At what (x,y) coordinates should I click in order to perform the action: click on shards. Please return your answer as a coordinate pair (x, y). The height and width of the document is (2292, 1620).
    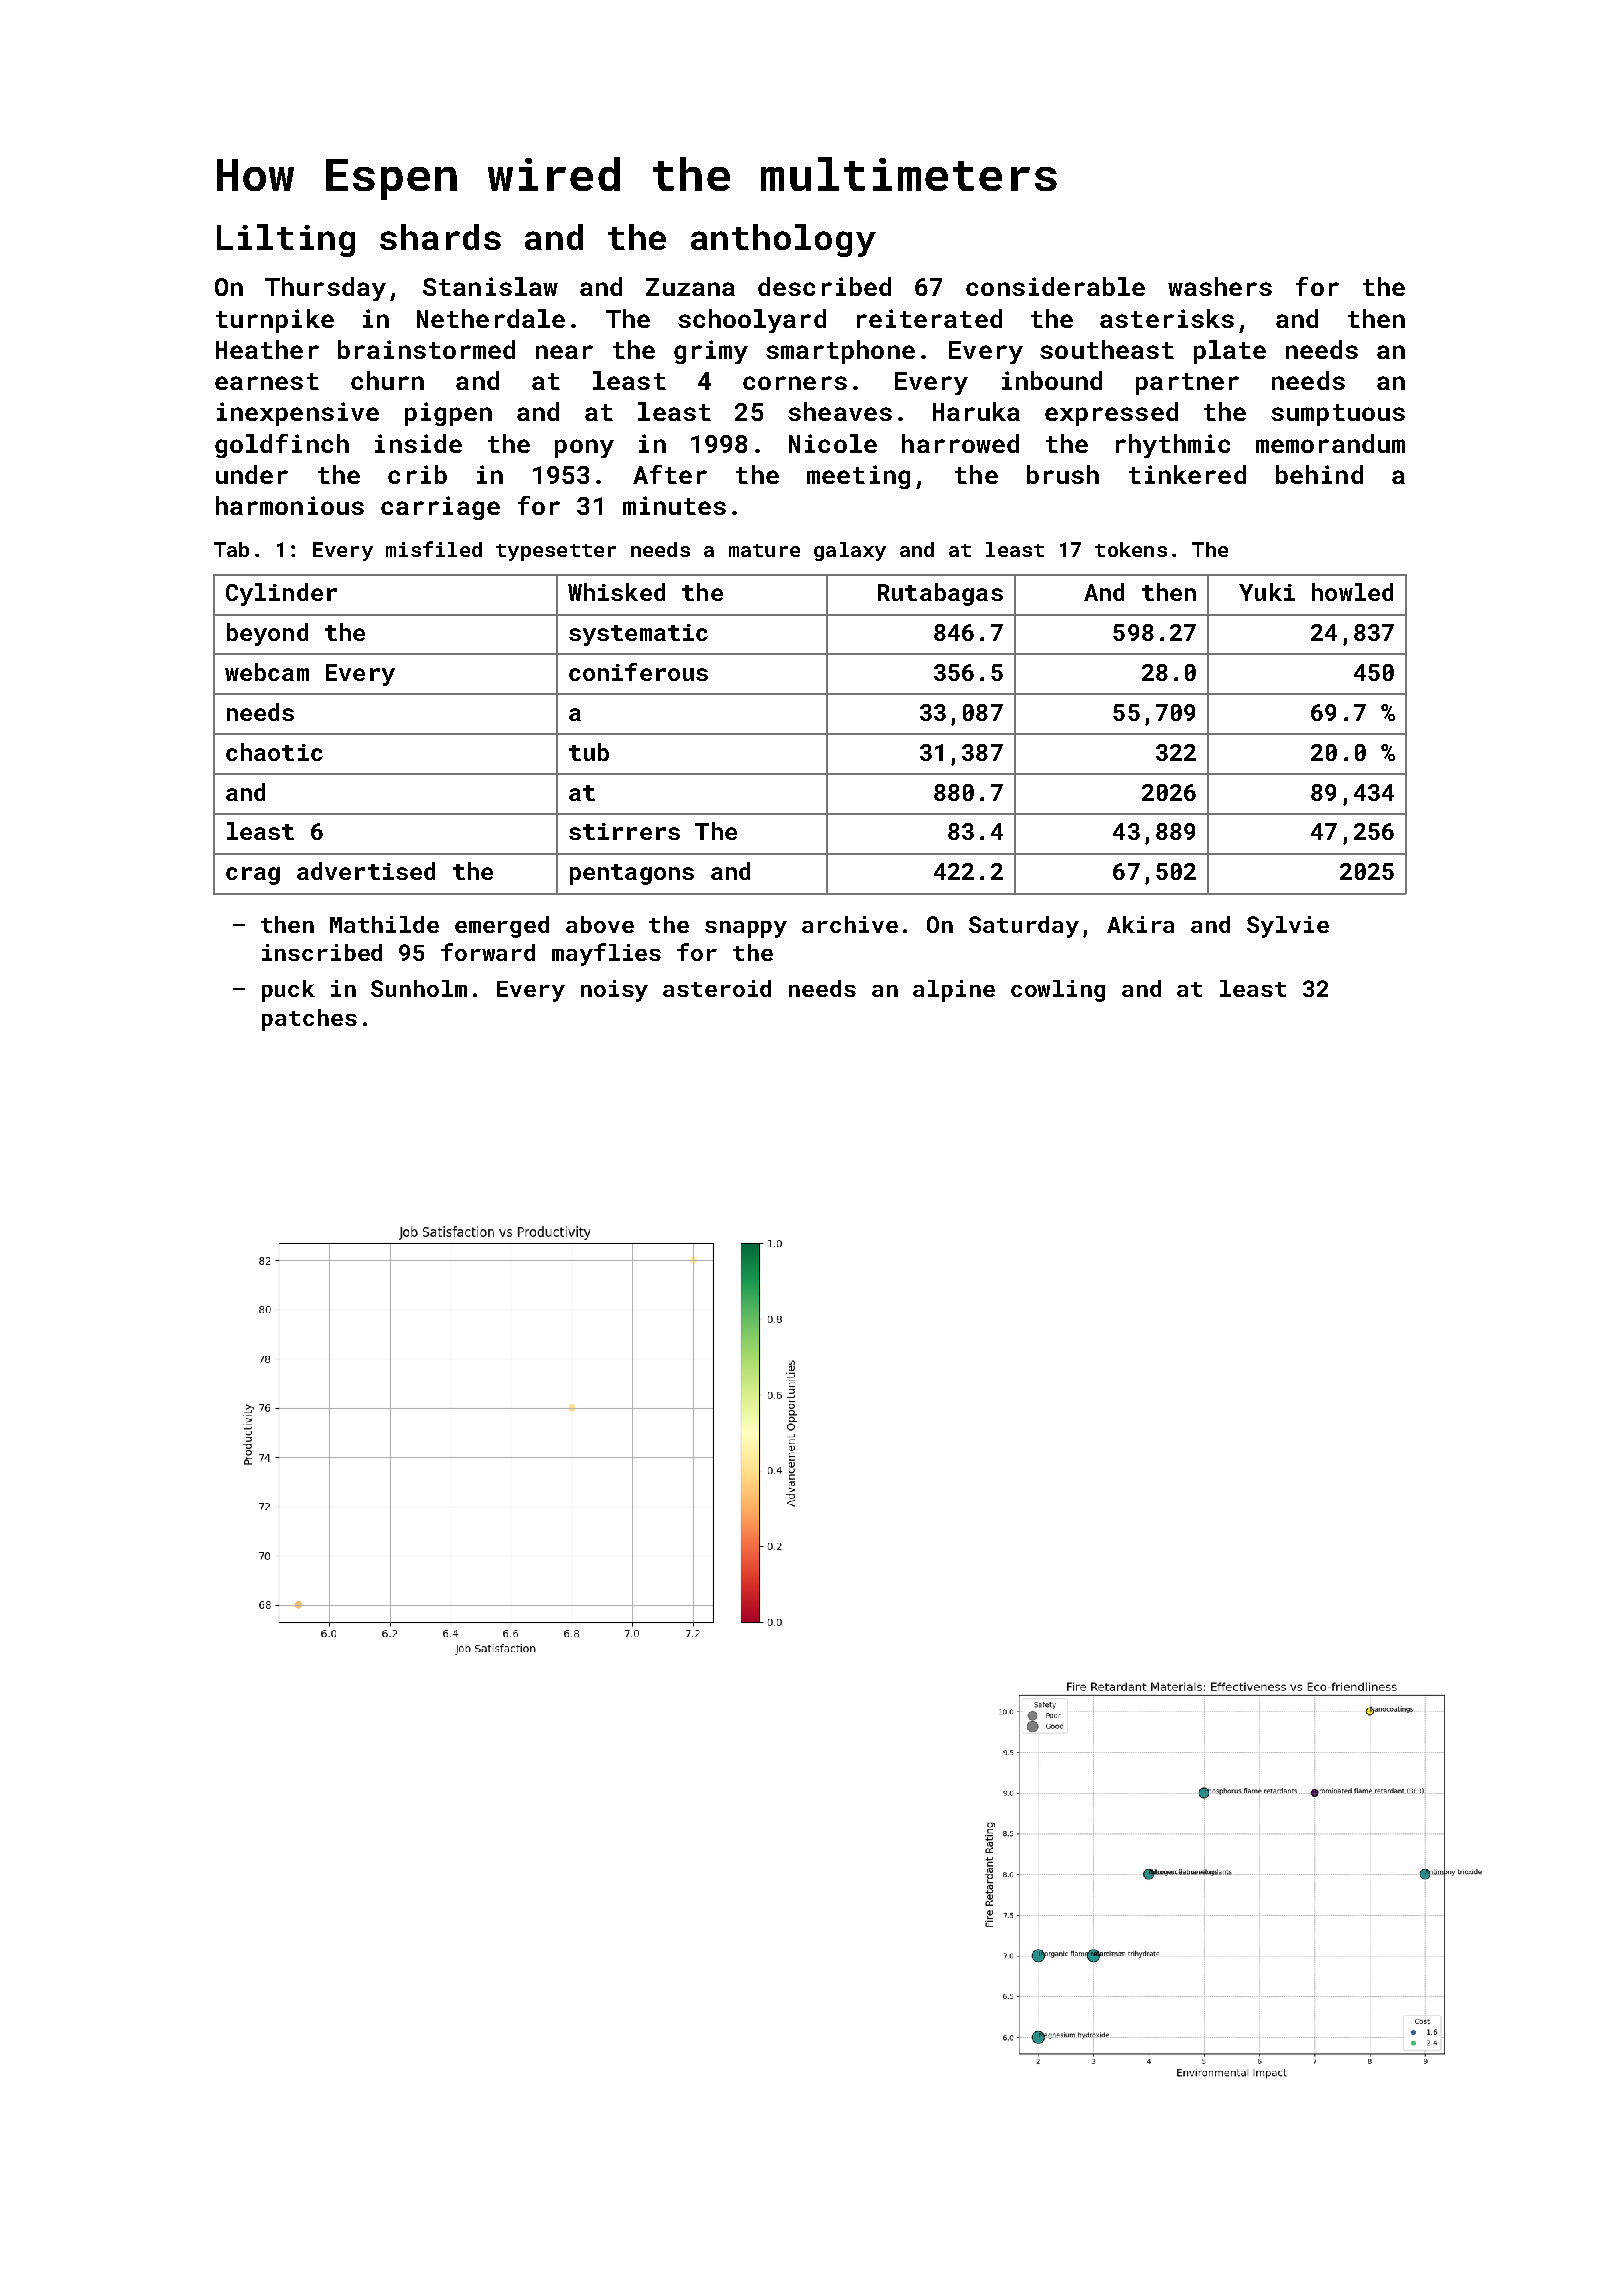
    Looking at the image, I should click on (440, 237).
